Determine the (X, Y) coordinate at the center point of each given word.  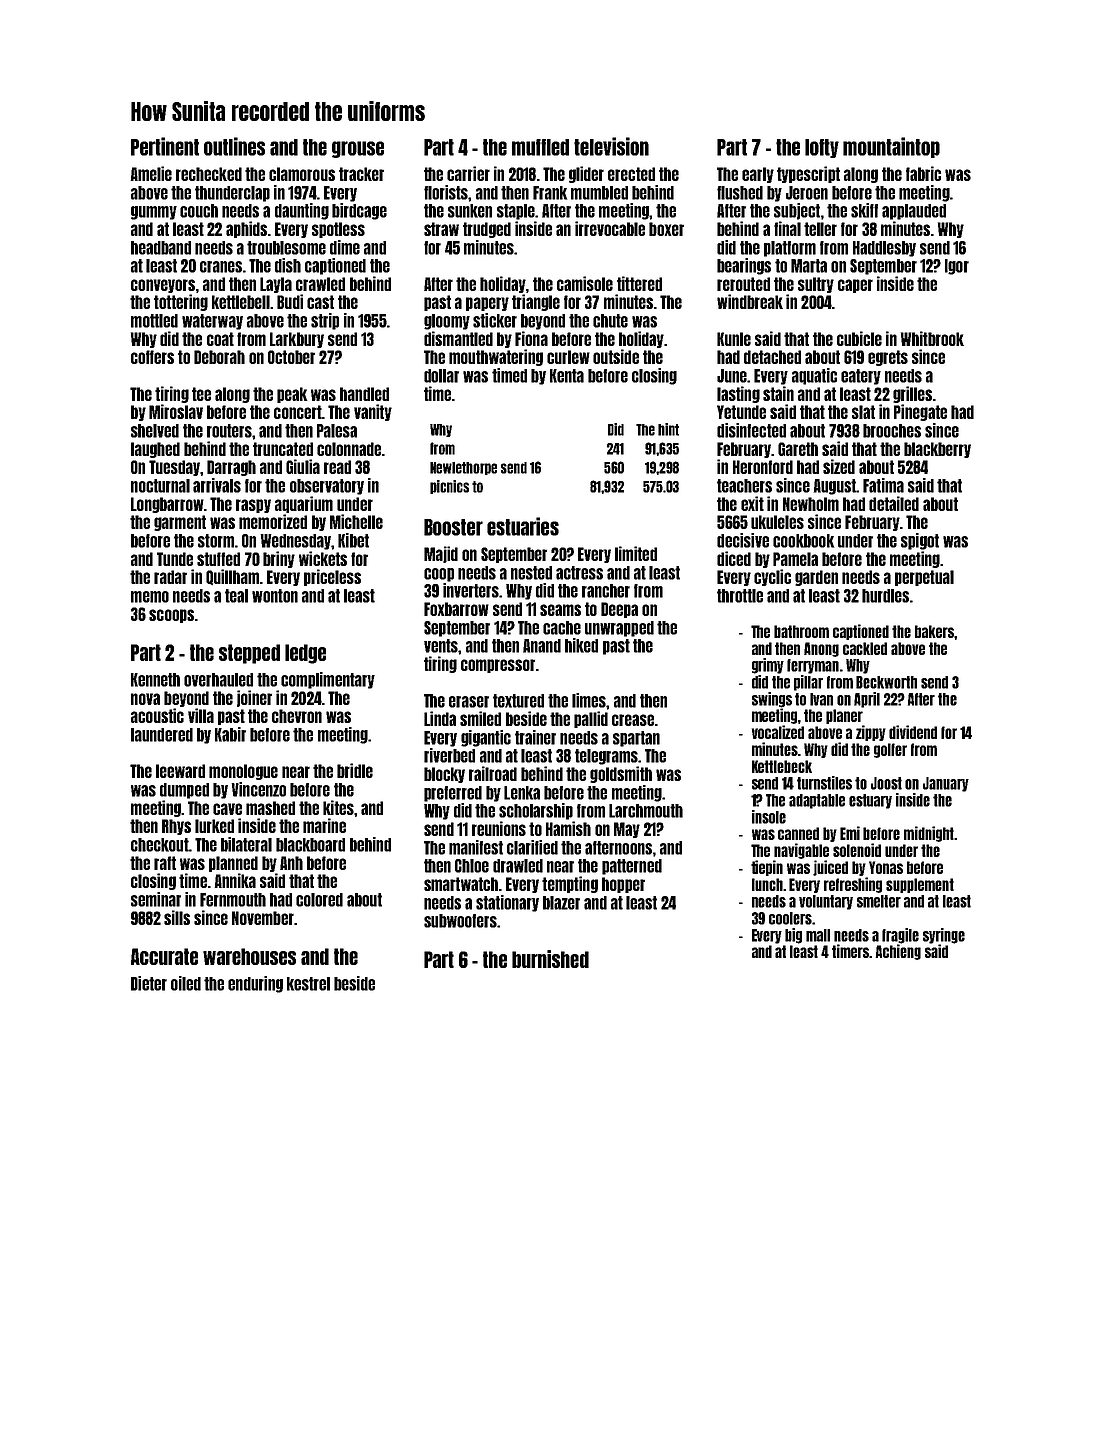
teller (820, 229)
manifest (476, 847)
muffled (540, 147)
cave (227, 809)
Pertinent (165, 146)
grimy (768, 666)
